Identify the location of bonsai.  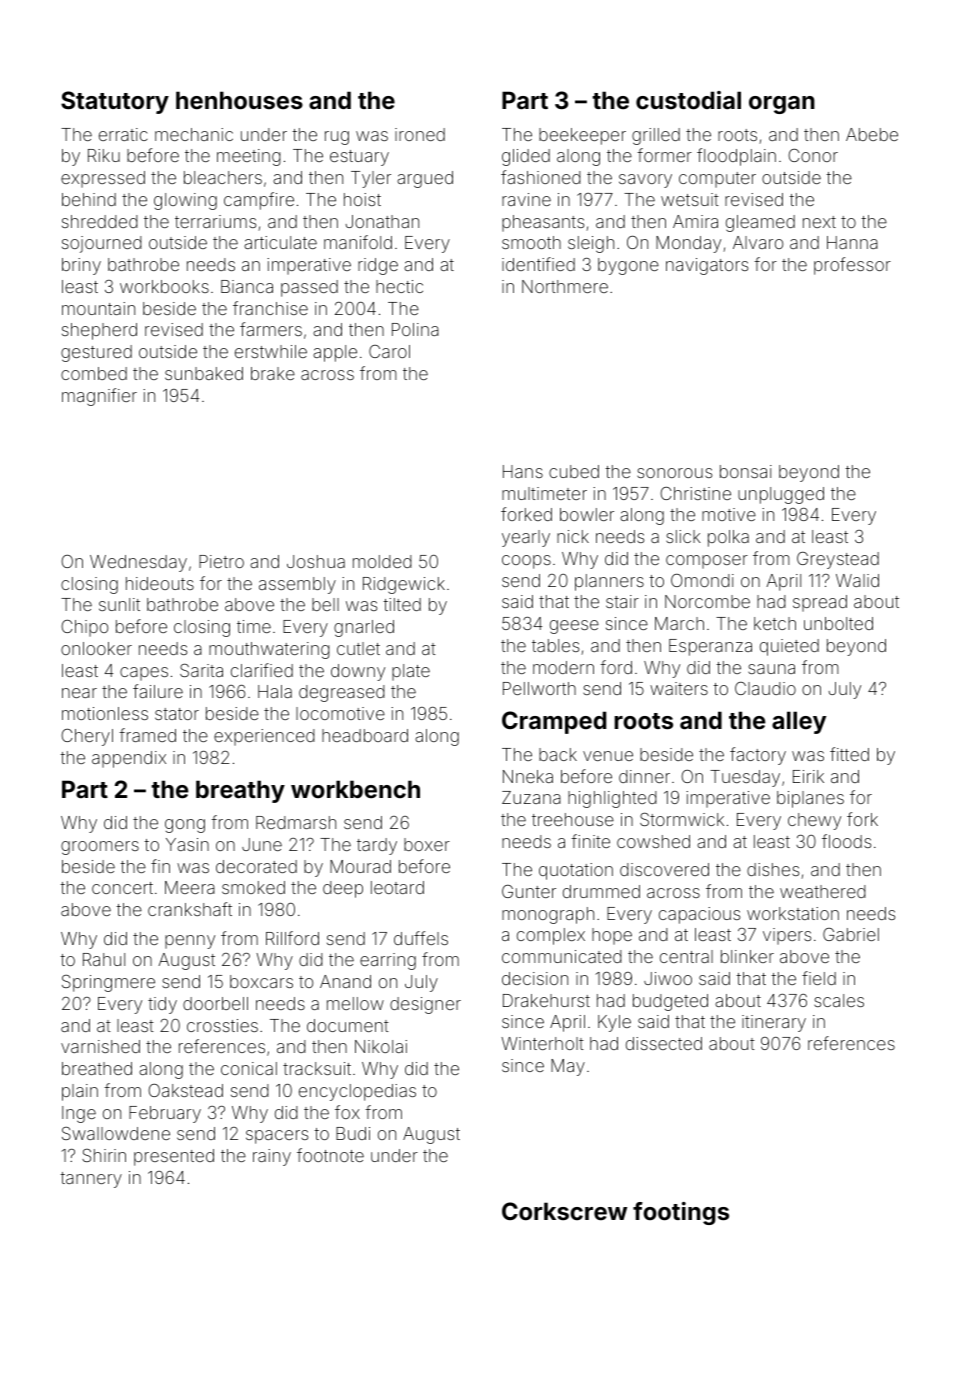
(746, 471).
